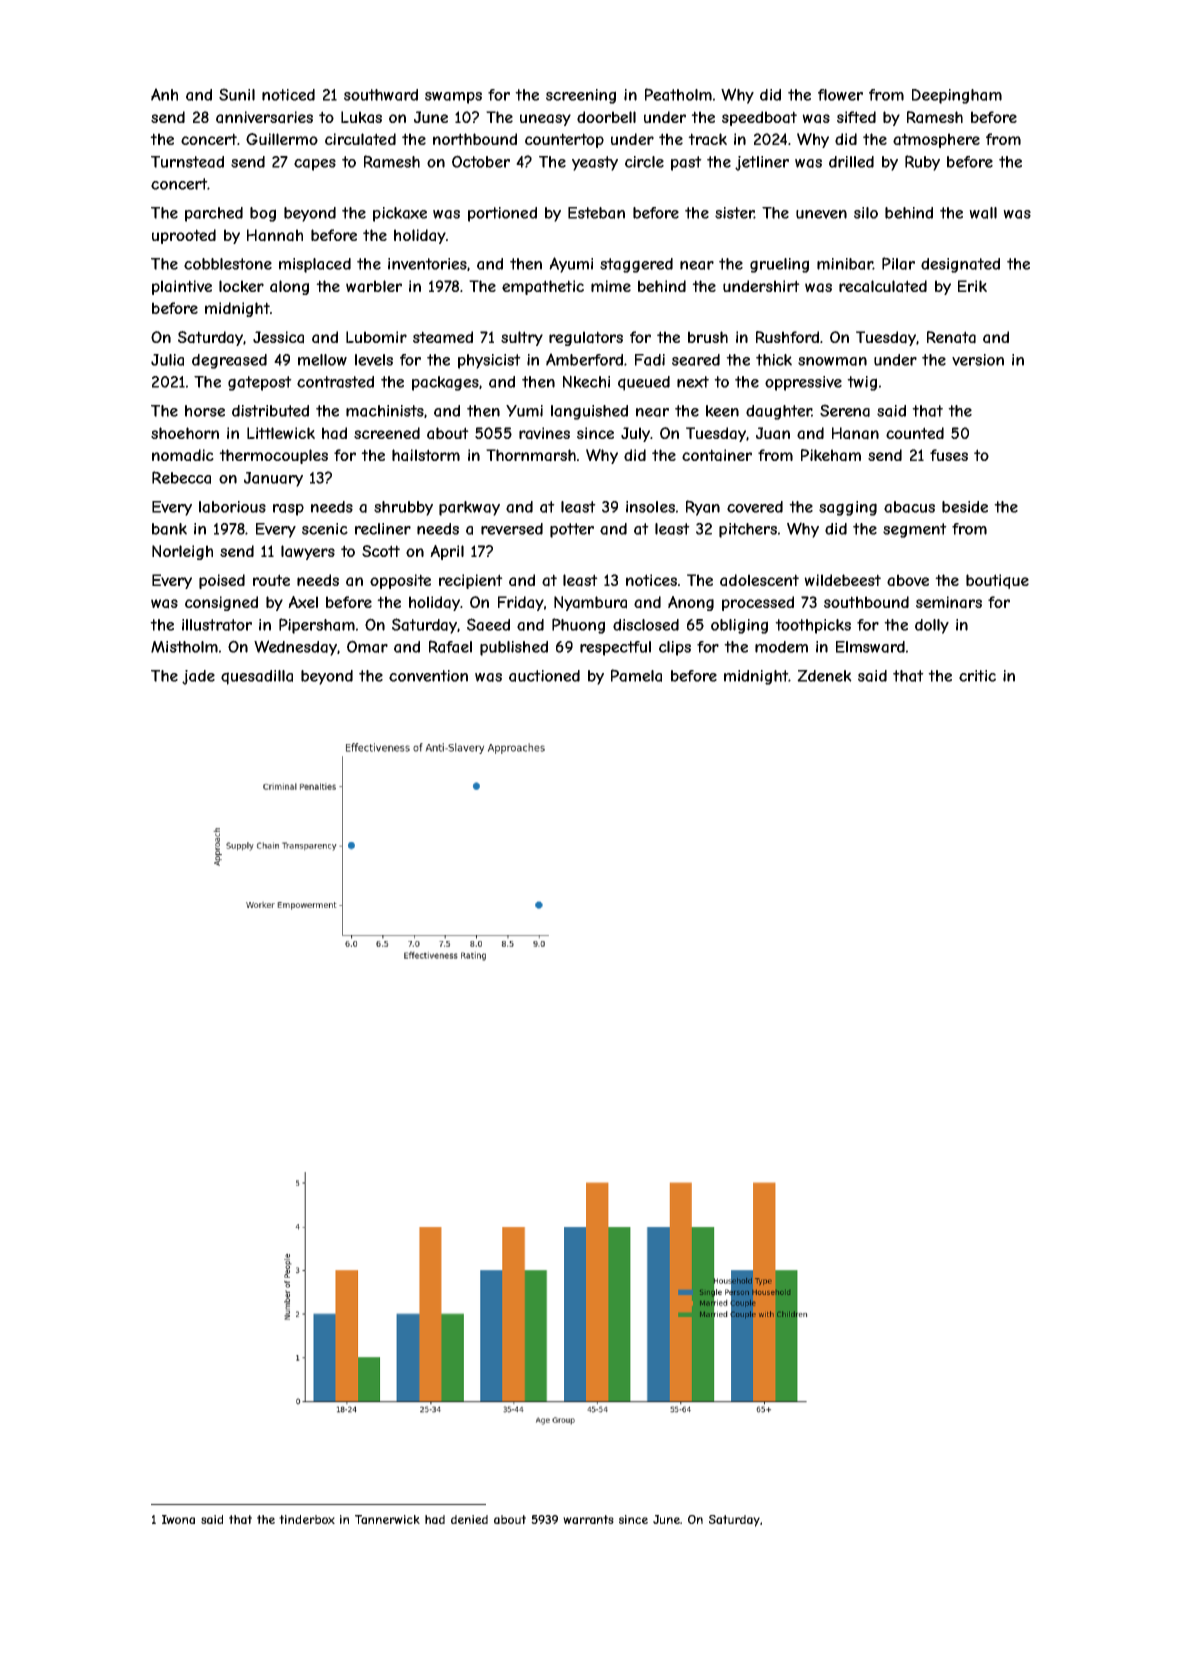 This document has height=1673, width=1183. I want to click on tinderbox, so click(307, 1519).
